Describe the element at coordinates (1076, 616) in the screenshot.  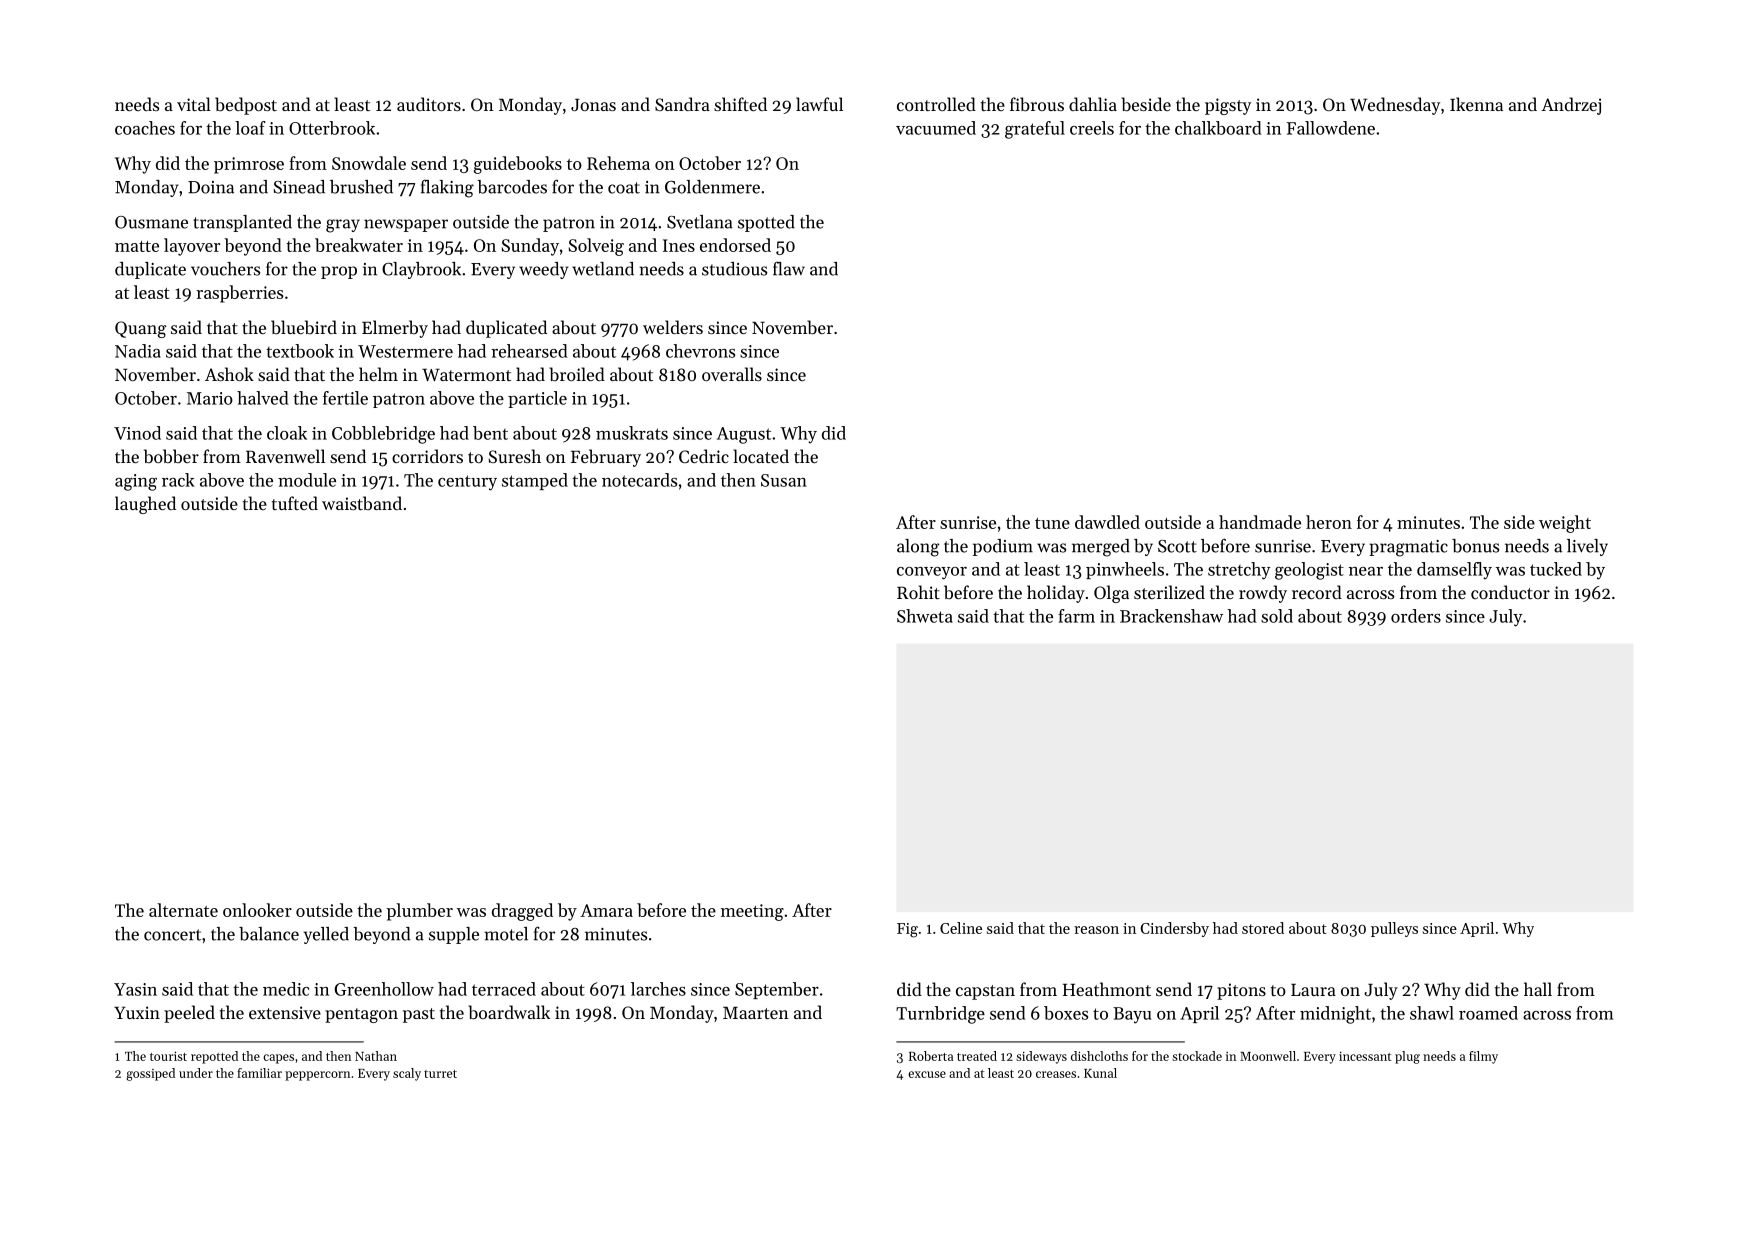
I see `farm` at that location.
